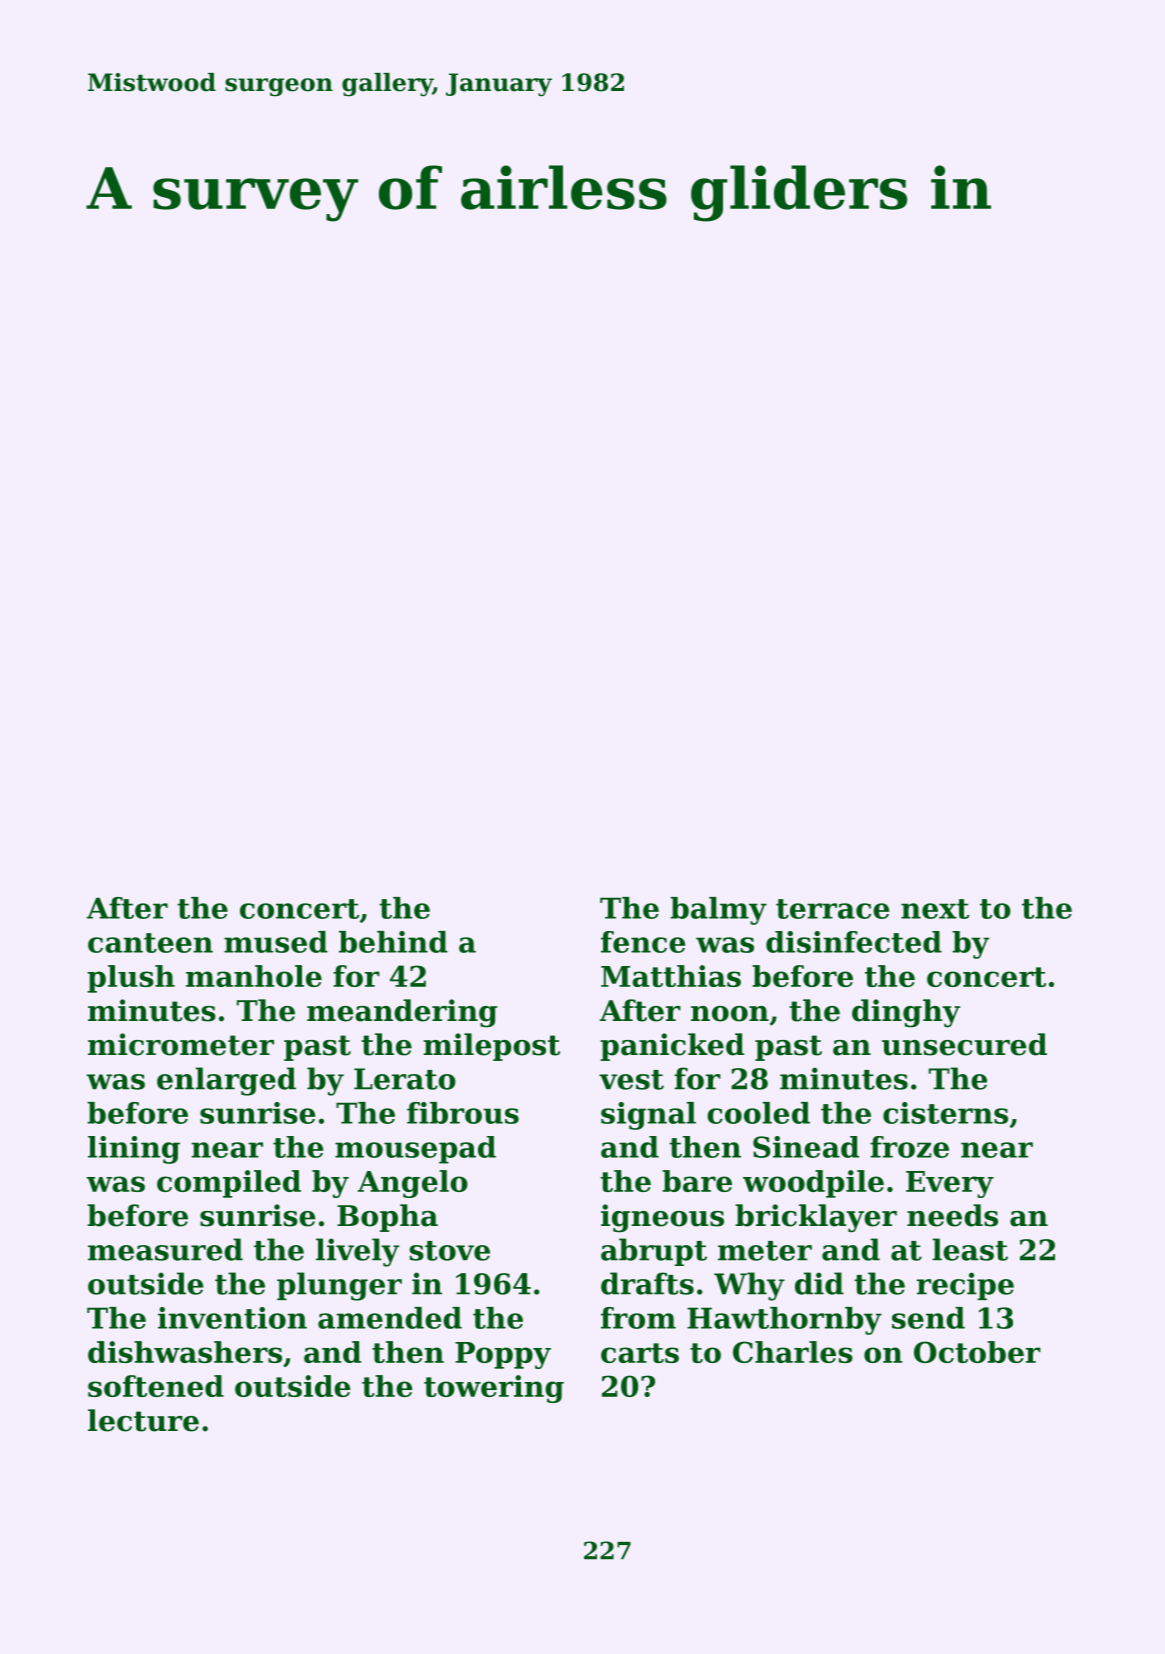 This screenshot has width=1165, height=1654. I want to click on disinfected, so click(854, 942).
